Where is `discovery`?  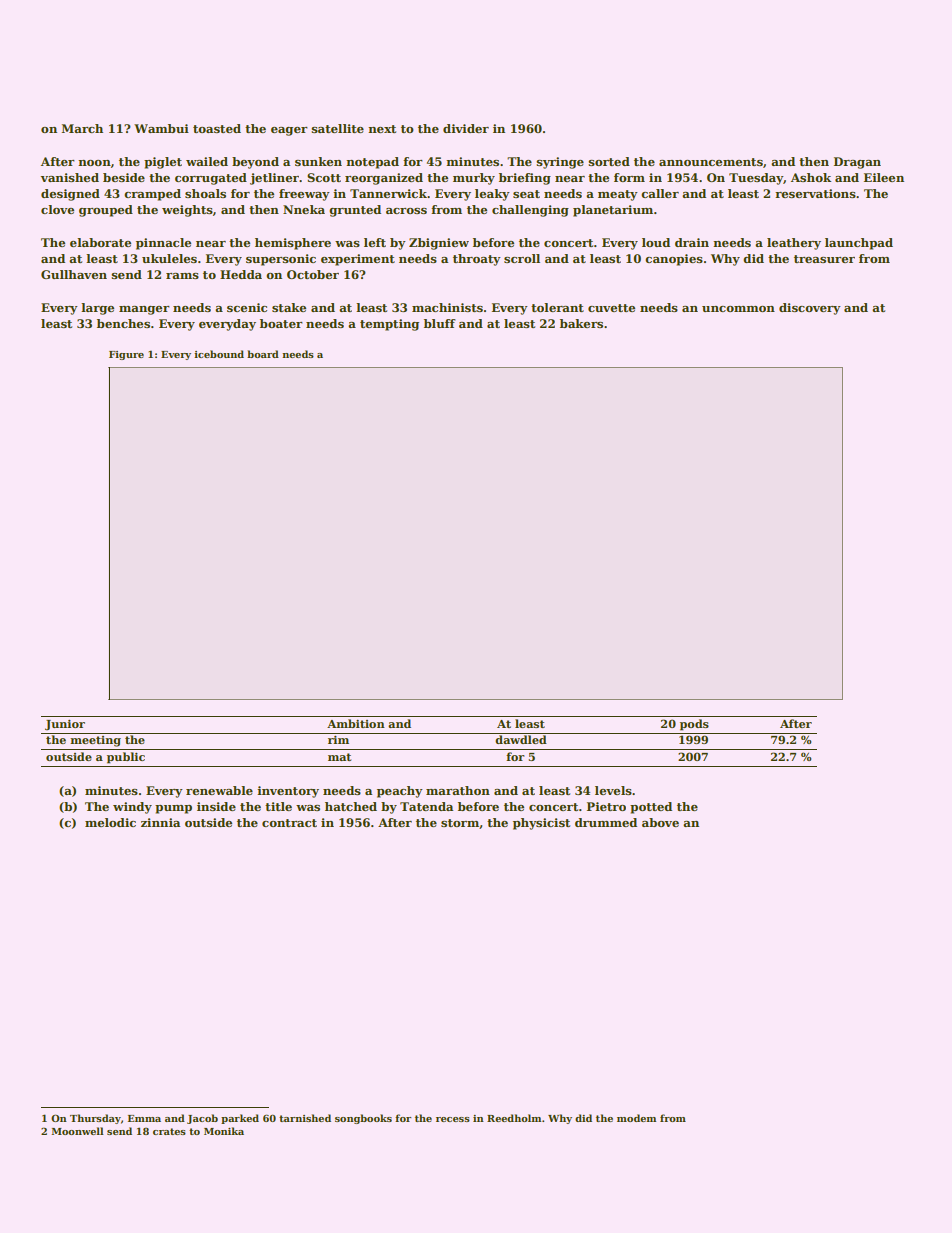
discovery is located at coordinates (810, 309).
